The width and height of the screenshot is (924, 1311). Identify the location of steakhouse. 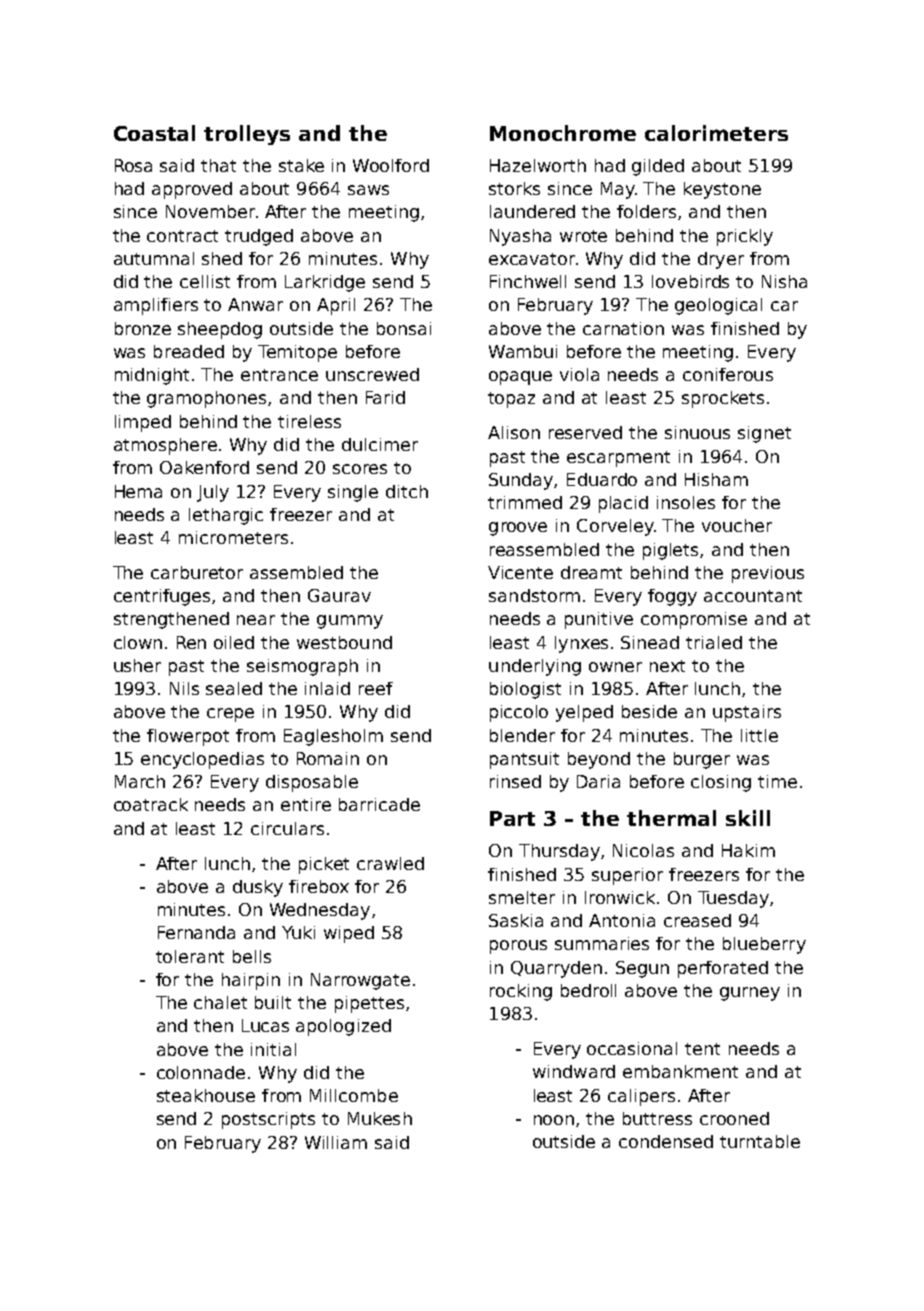
(206, 1095).
